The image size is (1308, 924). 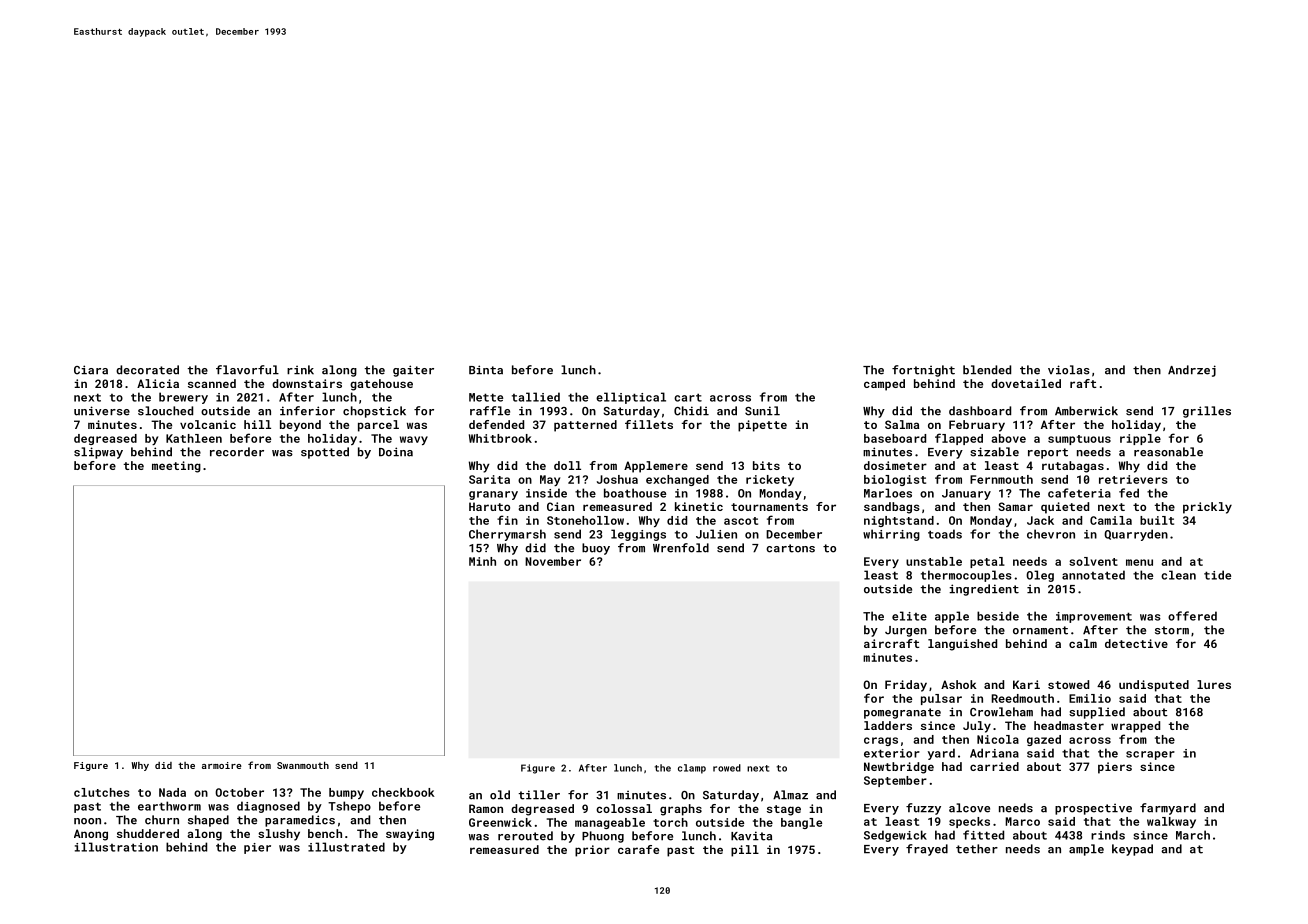 I want to click on elliptical, so click(x=631, y=398).
